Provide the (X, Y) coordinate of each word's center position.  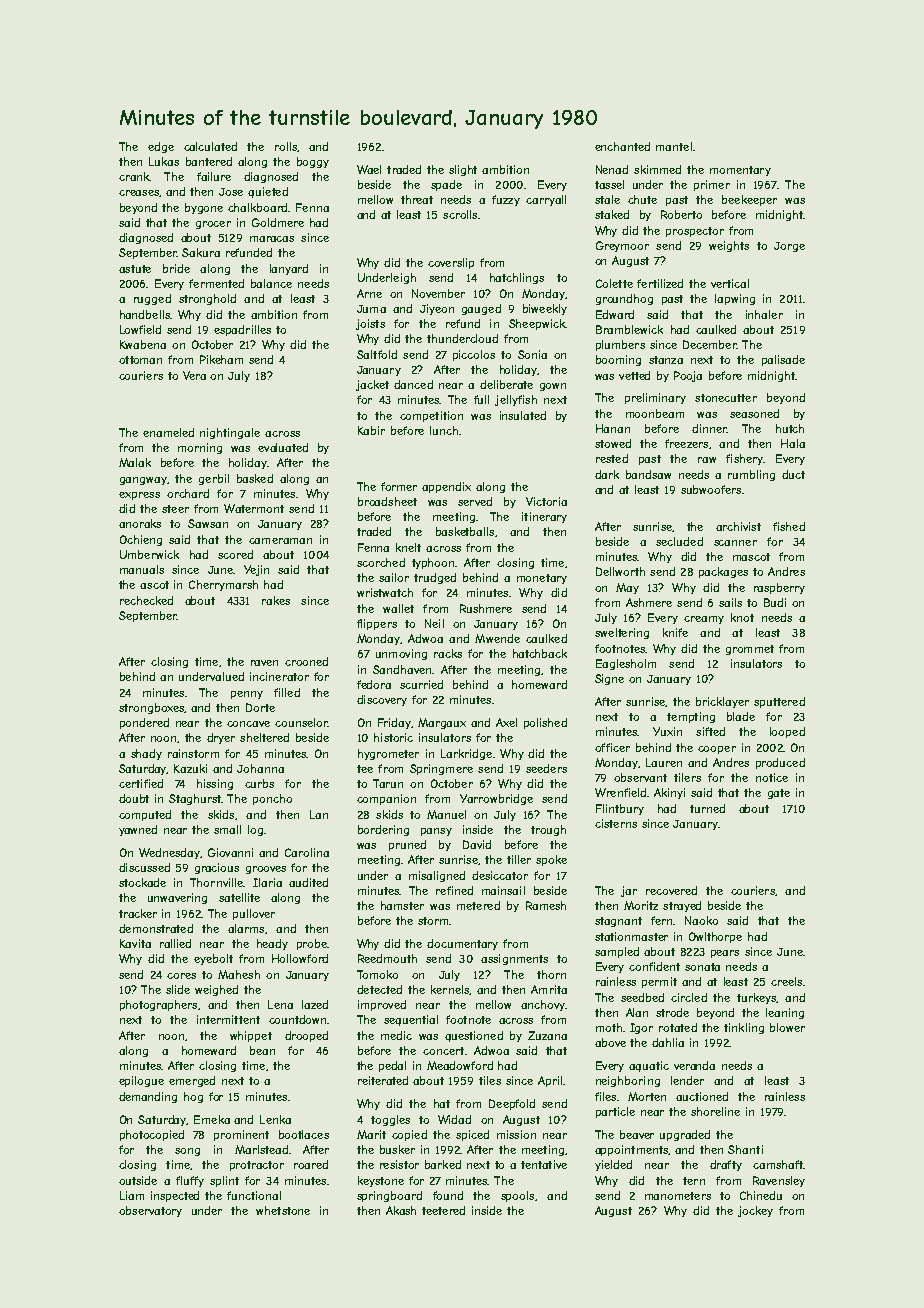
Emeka (212, 1119)
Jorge (789, 247)
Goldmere (278, 222)
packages (723, 572)
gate (779, 794)
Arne (369, 293)
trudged (435, 578)
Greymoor (622, 246)
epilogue (141, 1081)
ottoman (140, 360)
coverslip (451, 263)
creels (786, 981)
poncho (272, 799)
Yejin (256, 570)
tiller (519, 859)
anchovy (543, 1005)
